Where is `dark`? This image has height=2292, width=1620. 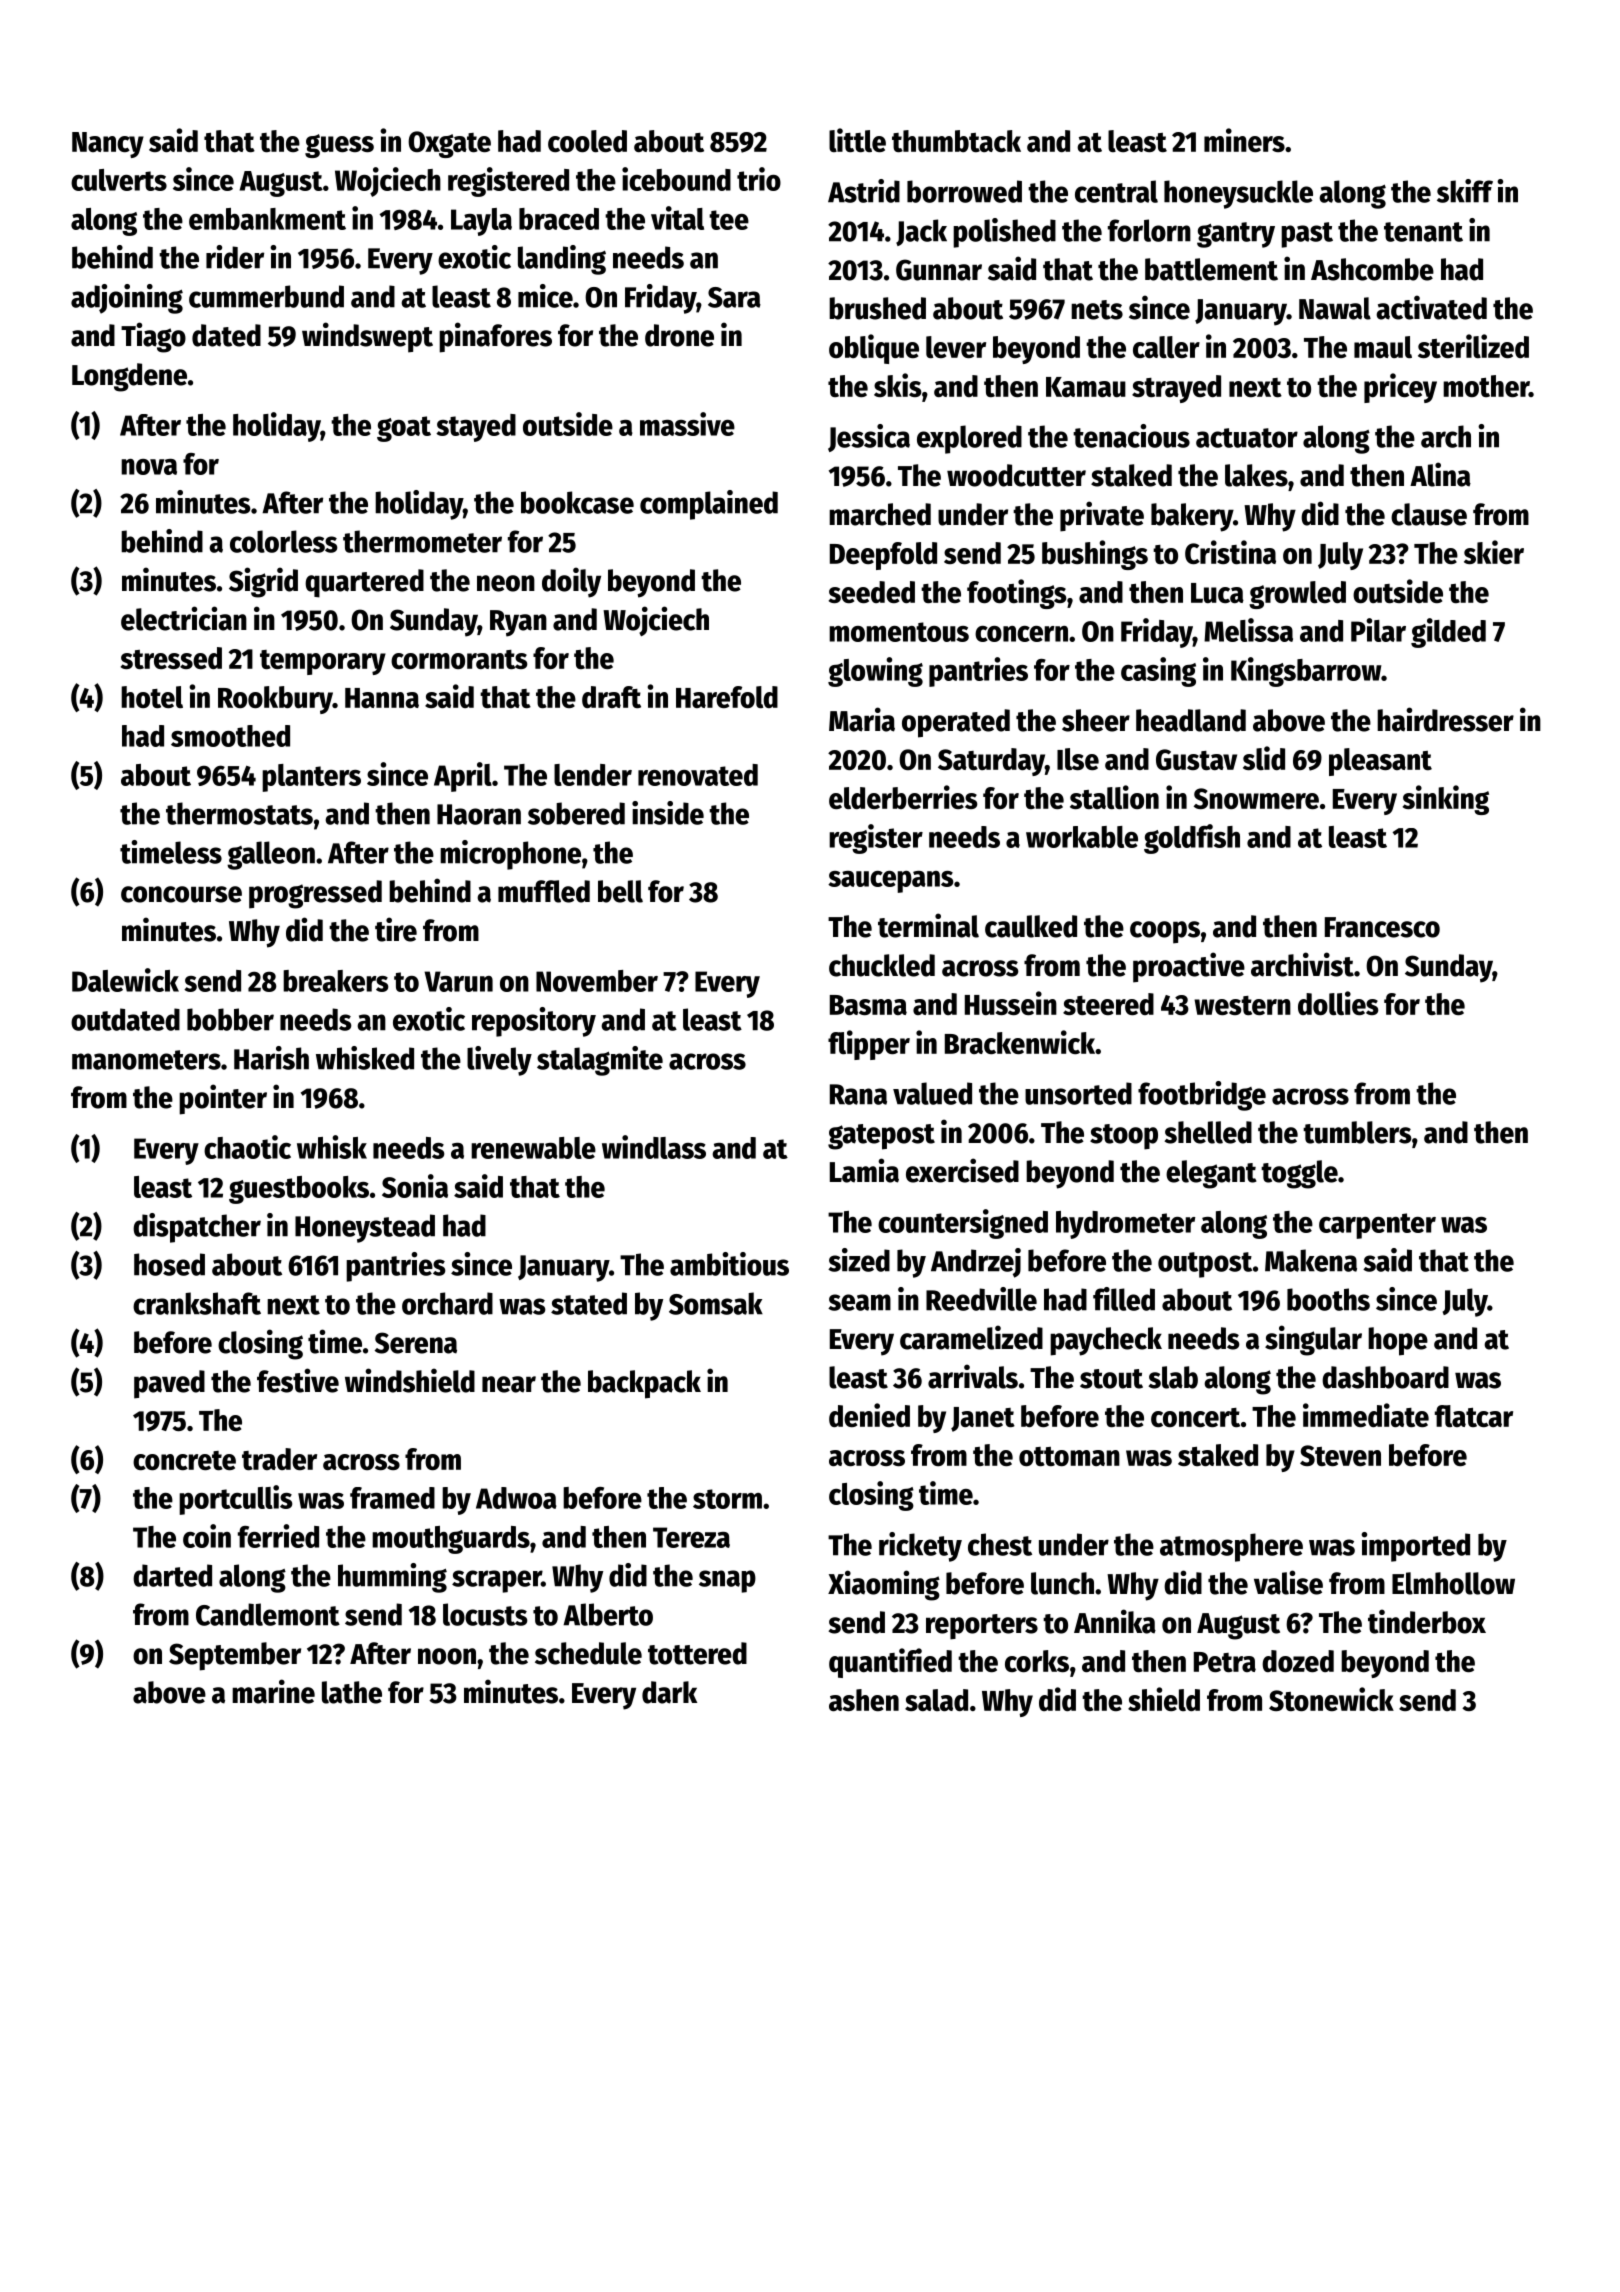
dark is located at coordinates (669, 1692).
